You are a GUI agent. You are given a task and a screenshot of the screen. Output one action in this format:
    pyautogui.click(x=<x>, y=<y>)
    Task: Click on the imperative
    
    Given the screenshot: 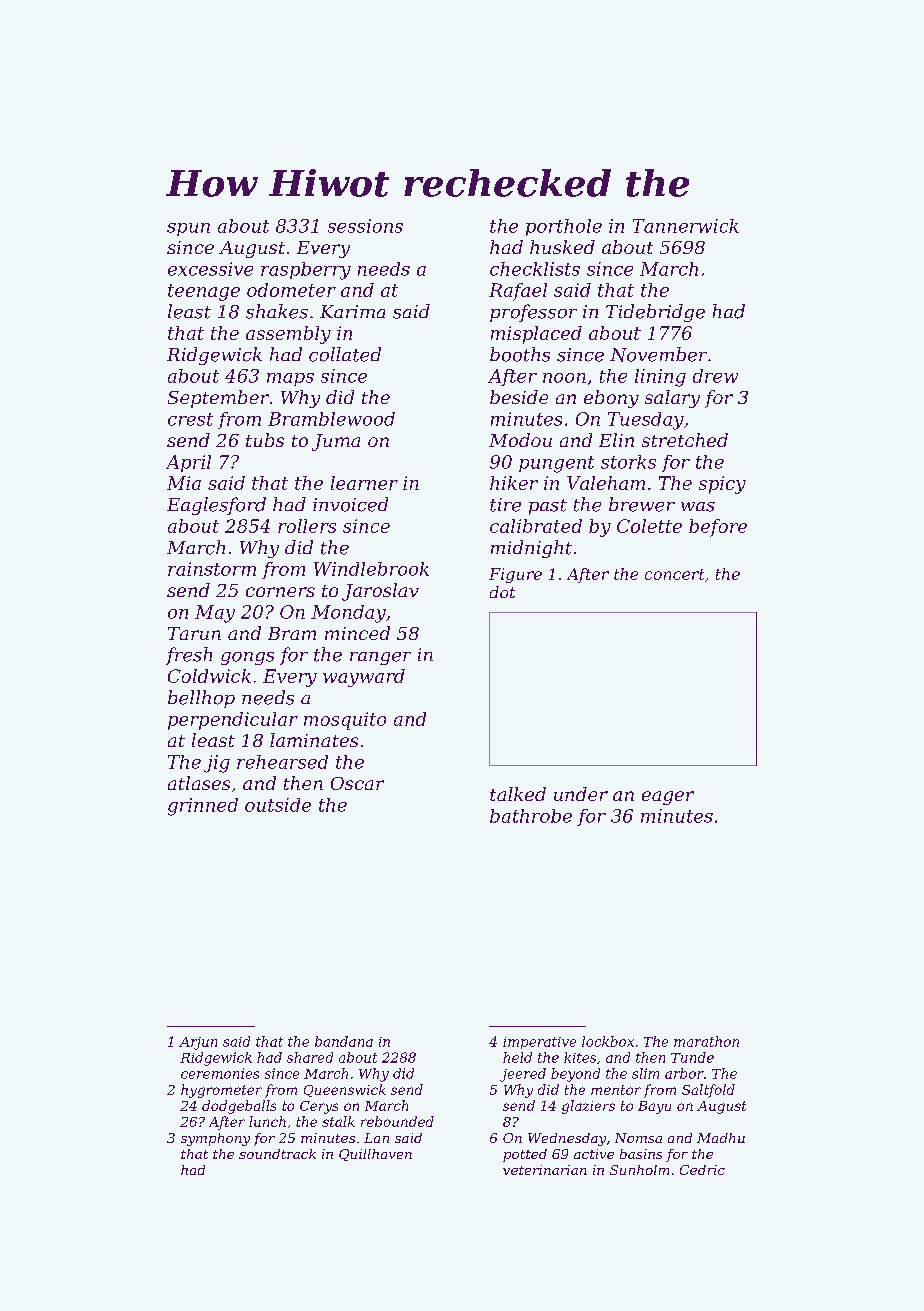 What is the action you would take?
    pyautogui.click(x=539, y=1043)
